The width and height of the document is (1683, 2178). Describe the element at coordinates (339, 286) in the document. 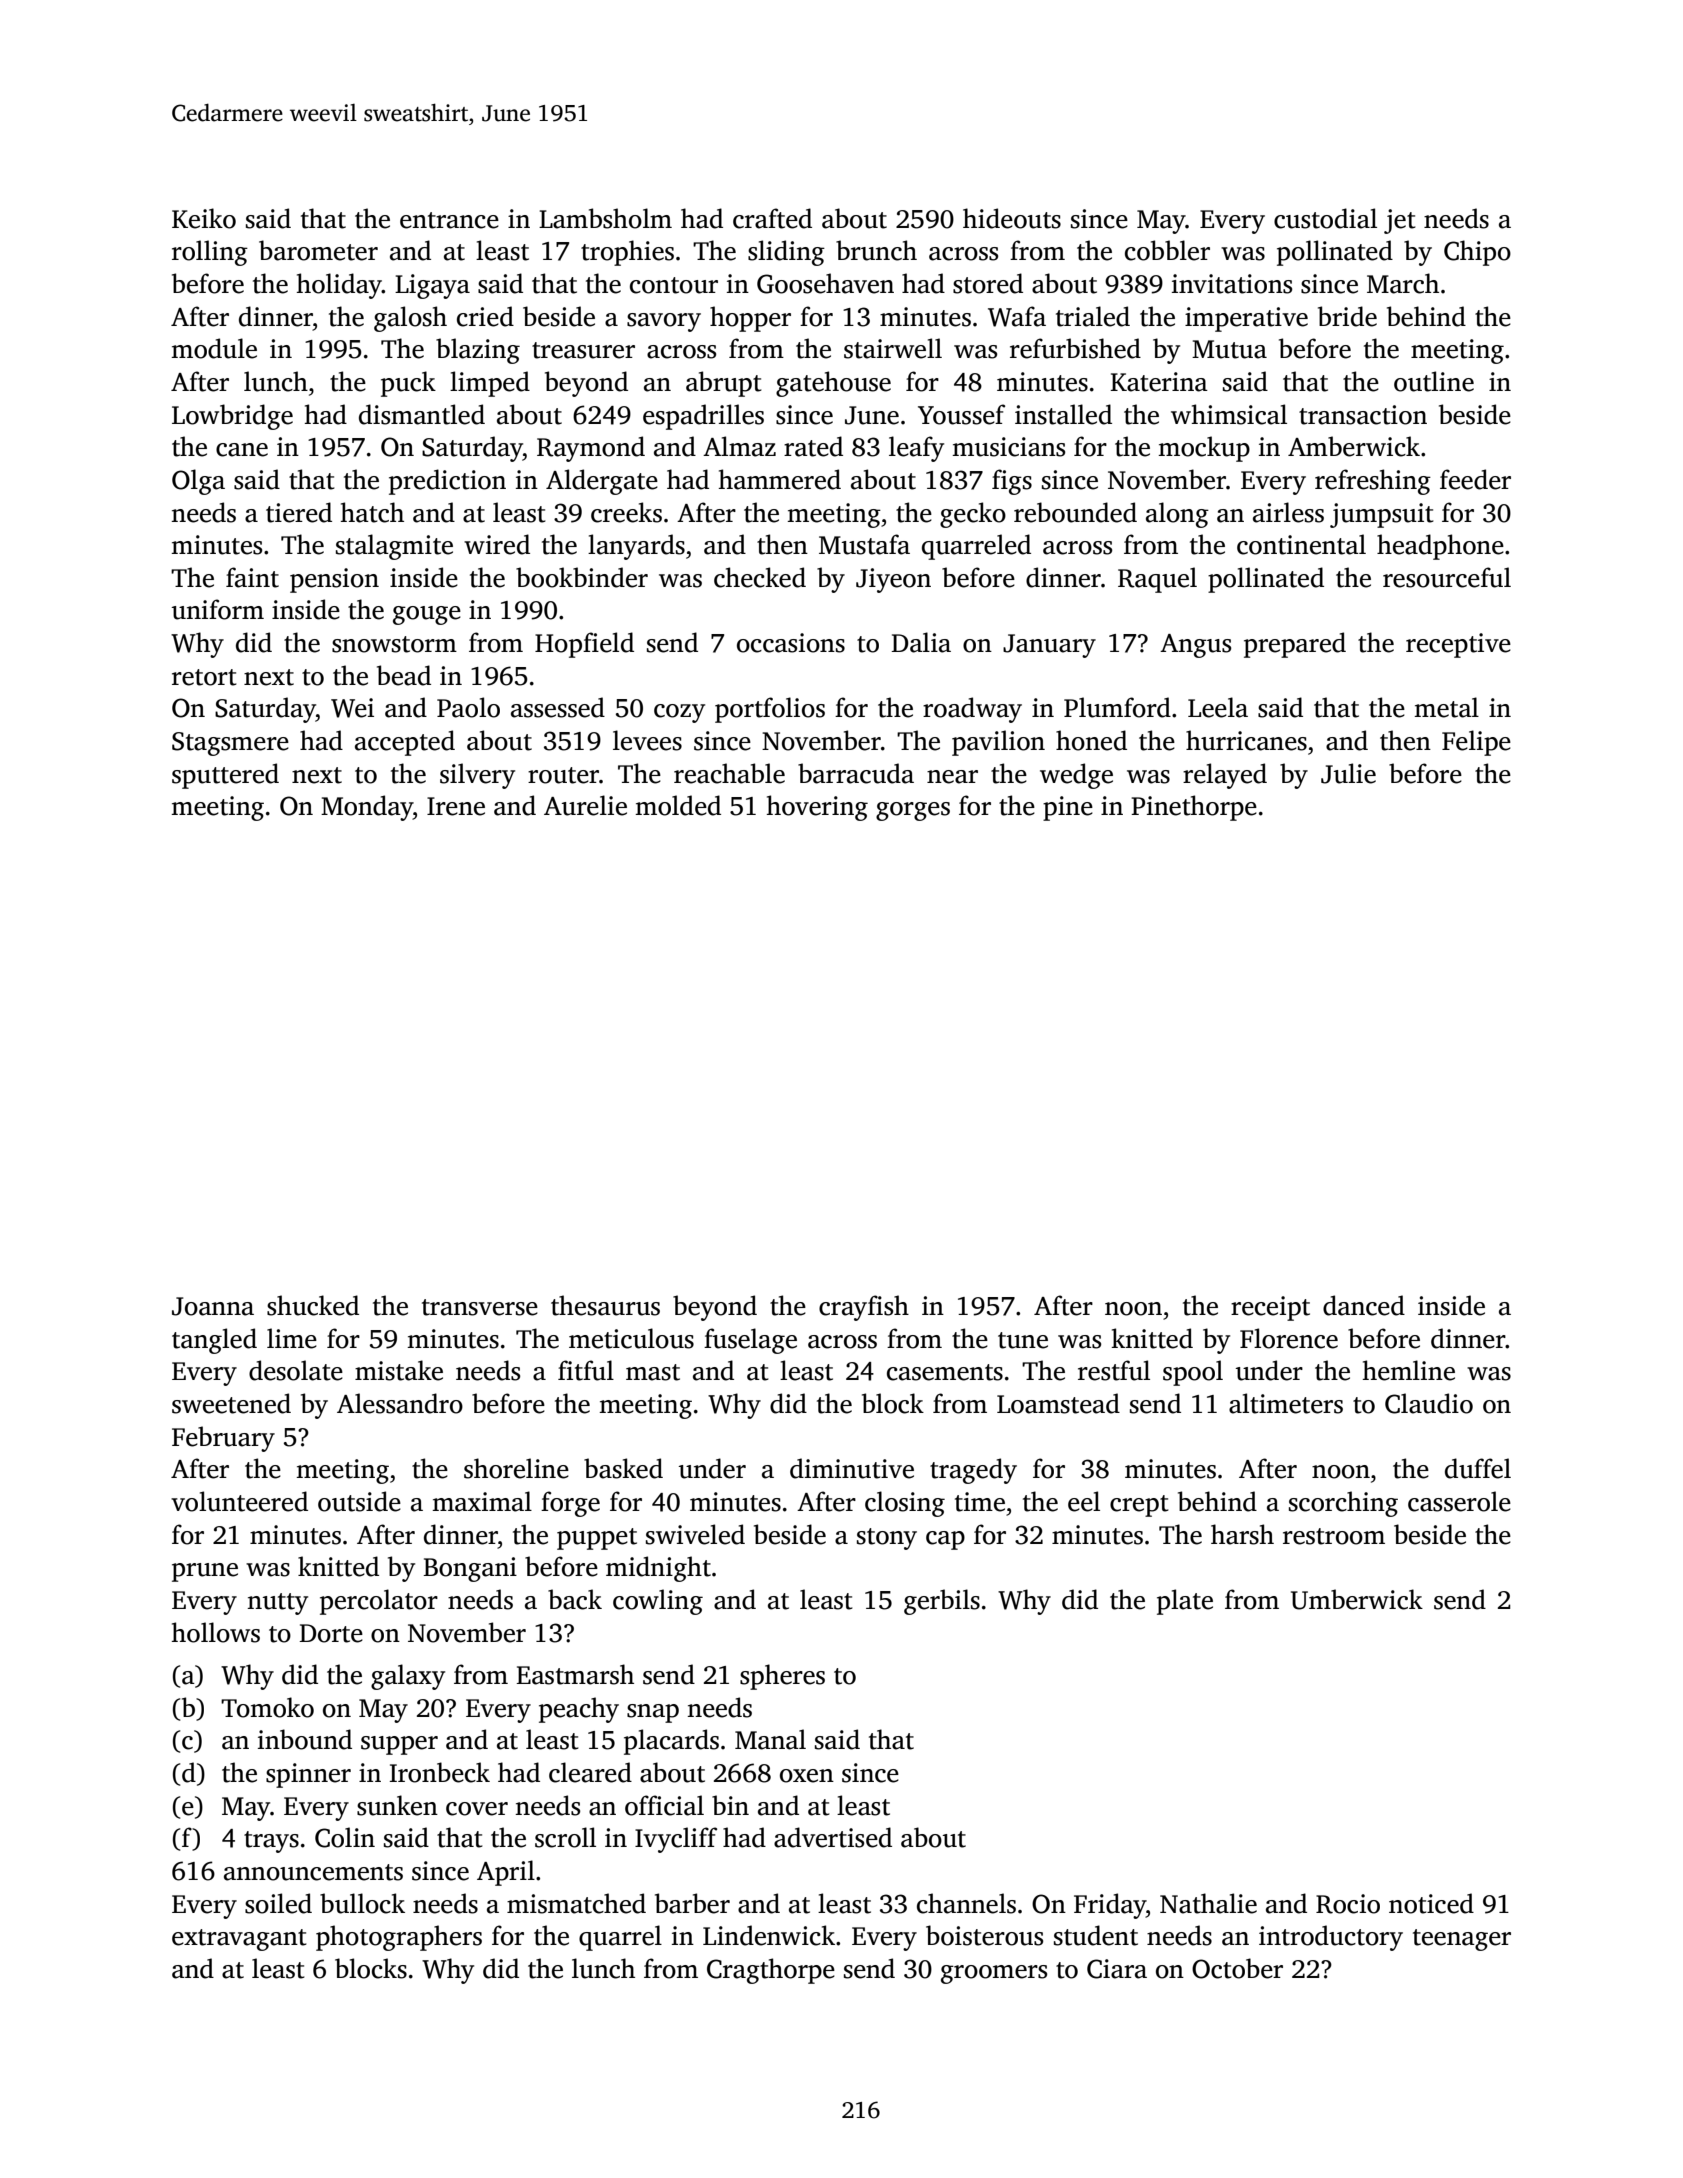

I see `holiday` at that location.
